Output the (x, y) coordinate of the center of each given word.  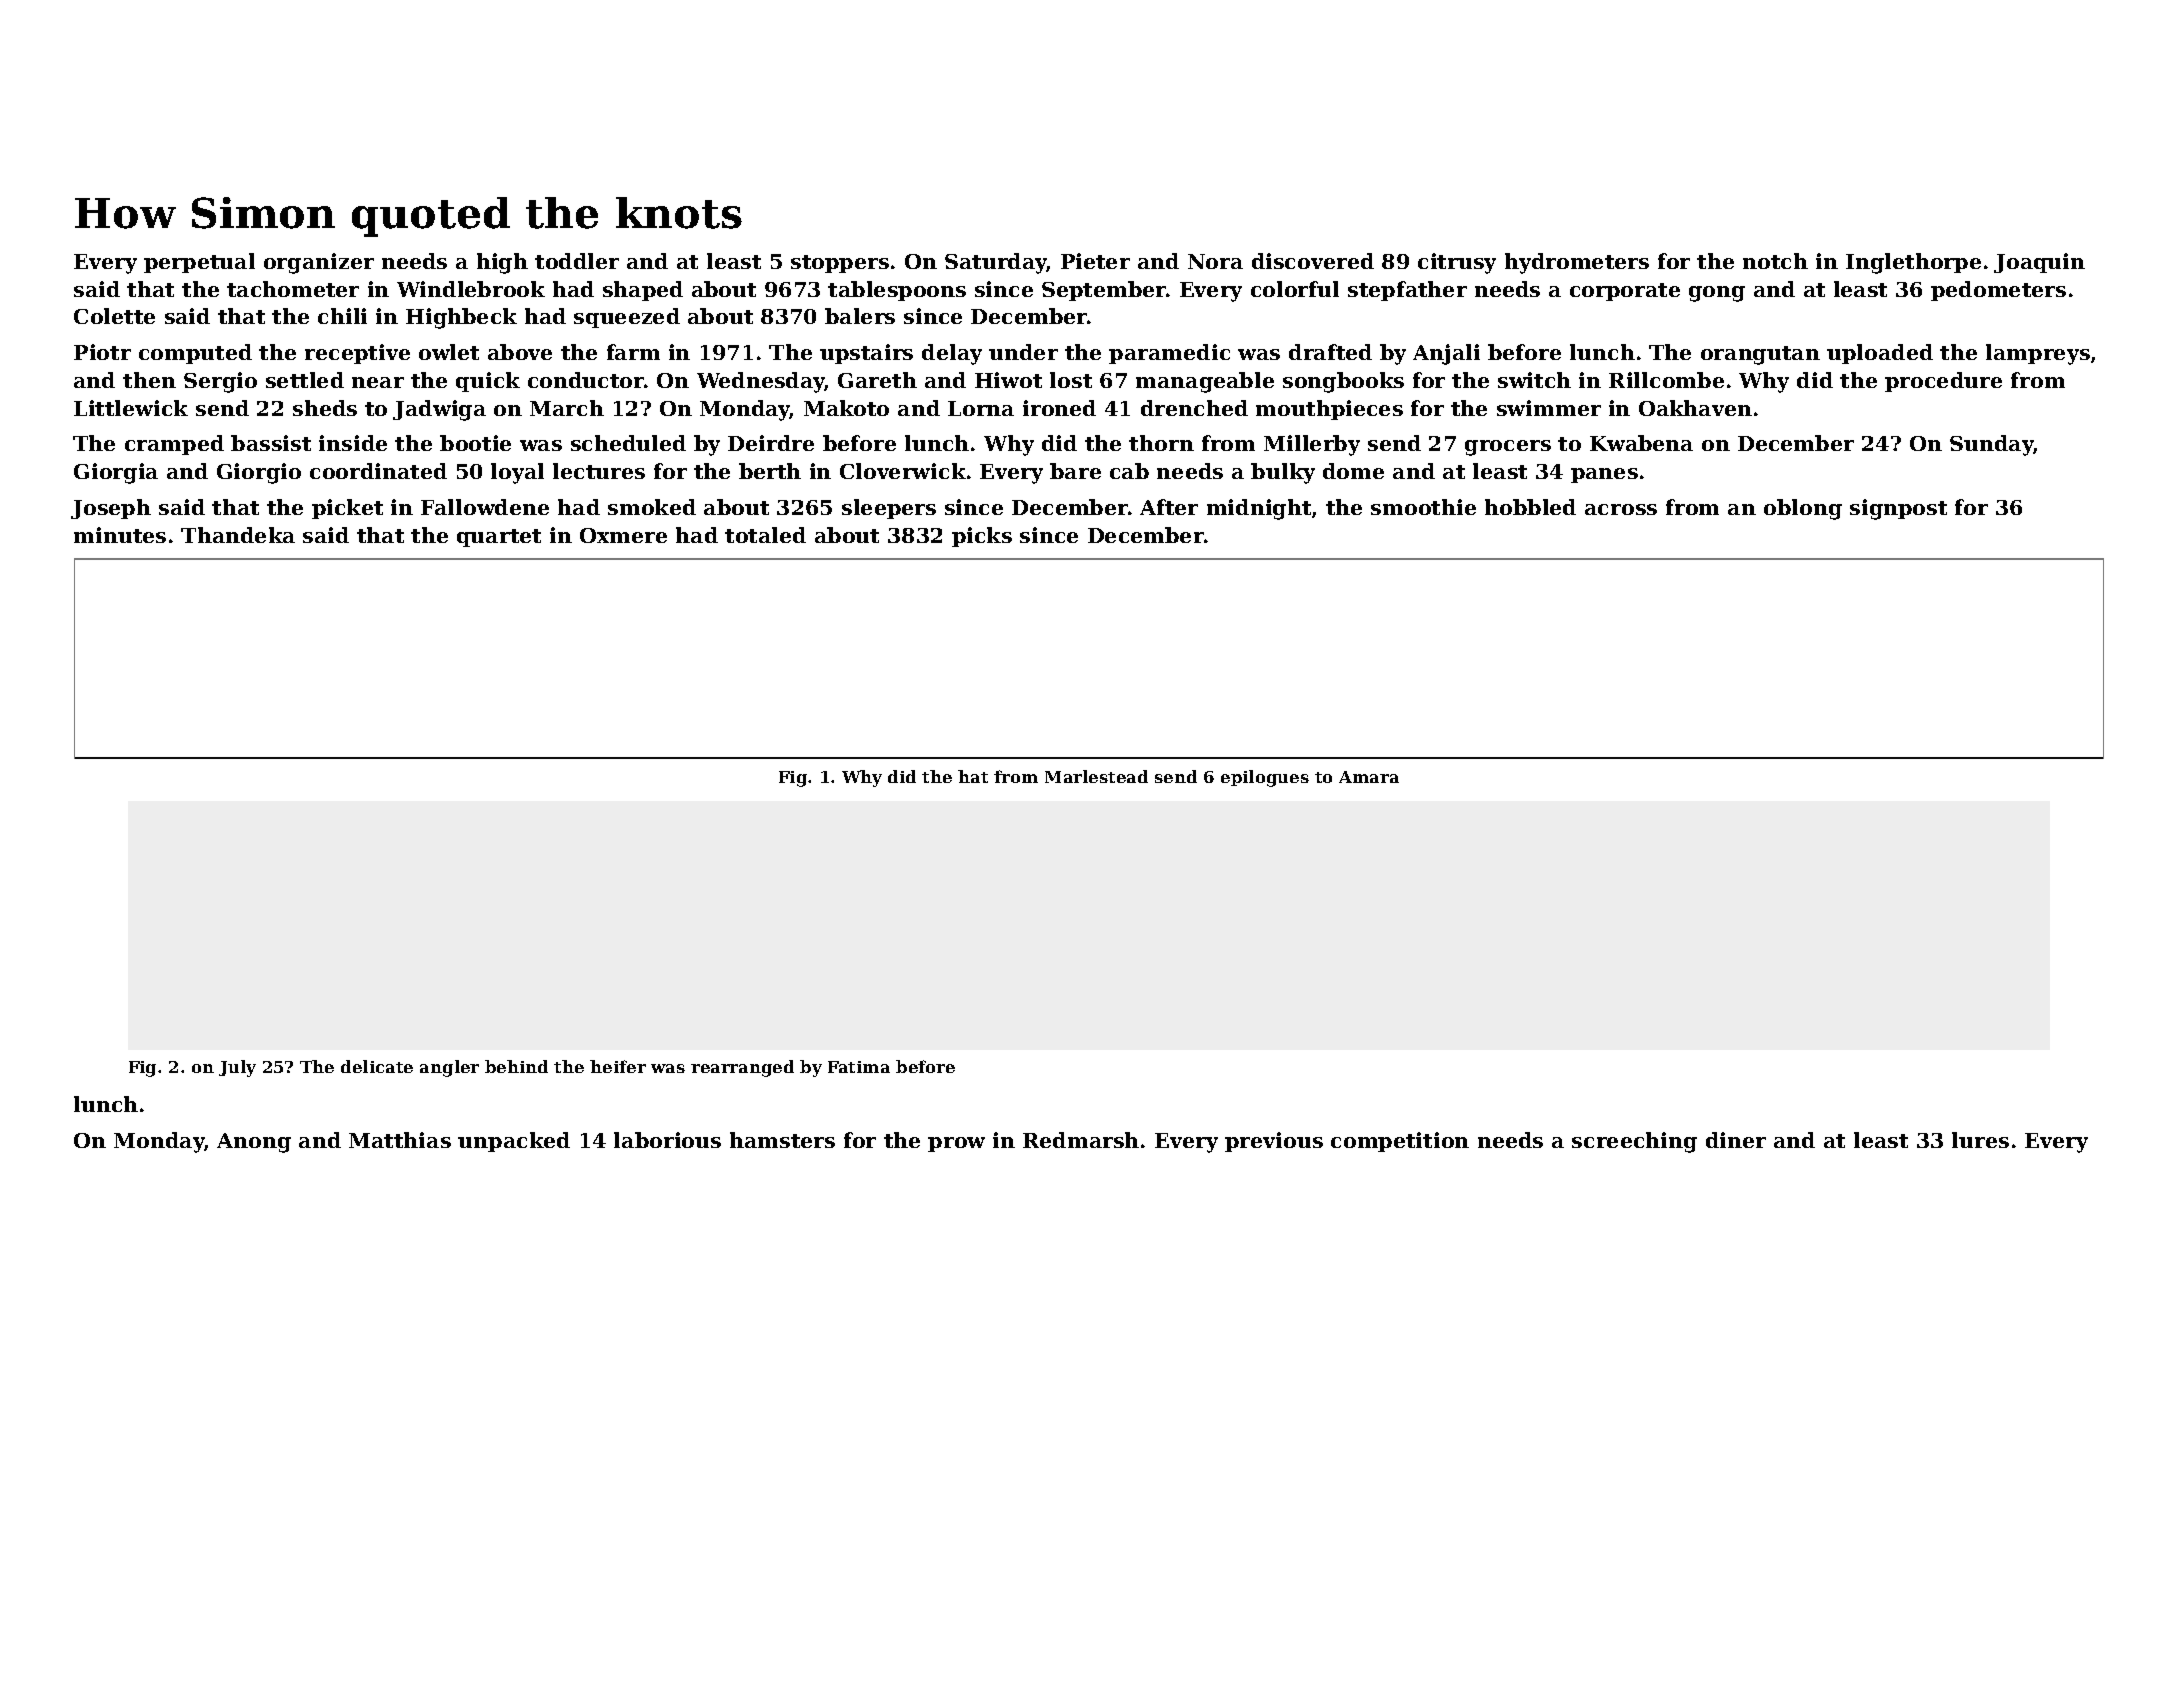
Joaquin (2039, 263)
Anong (254, 1143)
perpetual (199, 263)
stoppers (840, 264)
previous (1274, 1142)
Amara (1369, 777)
